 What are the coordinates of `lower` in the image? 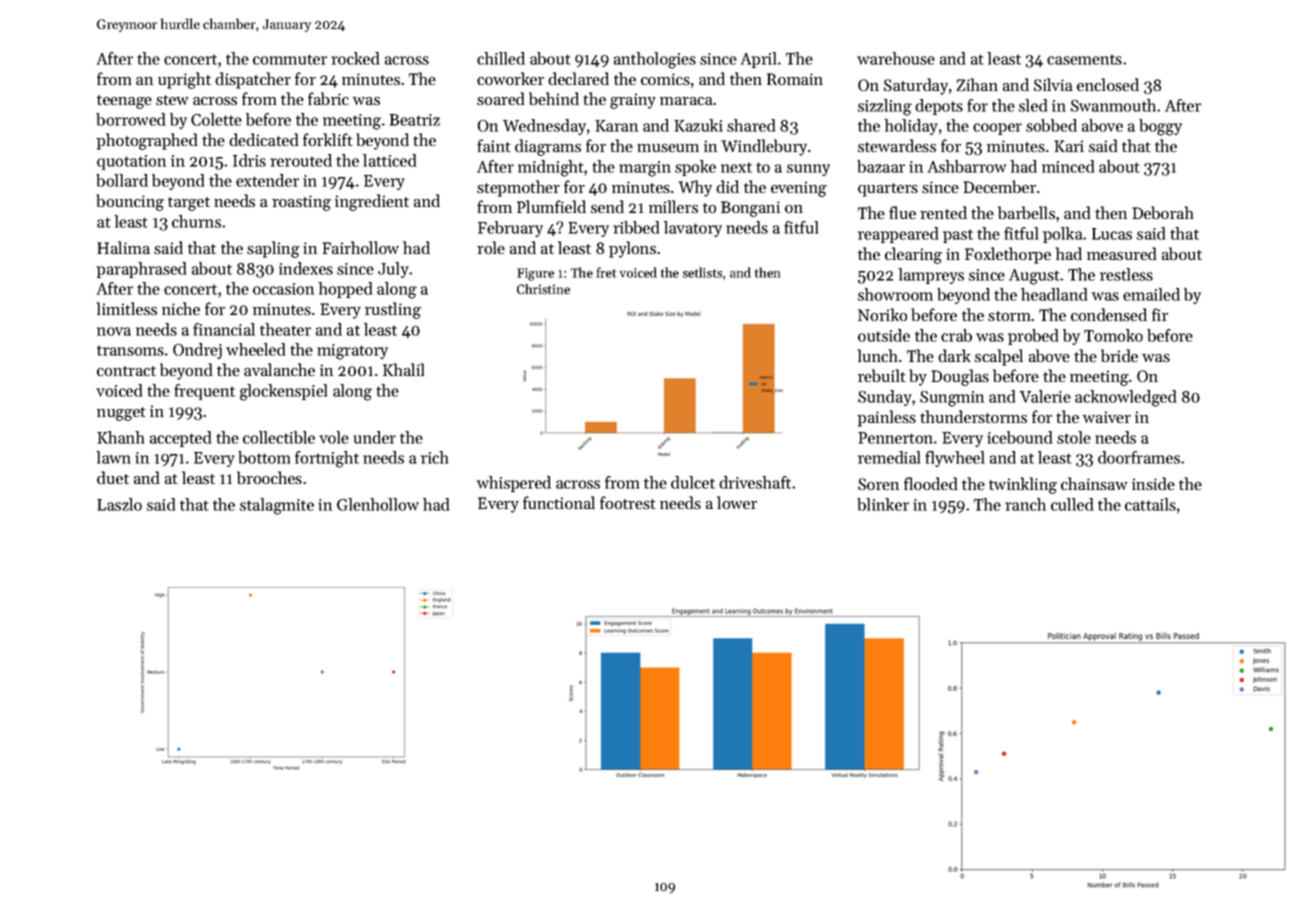 It's located at (737, 502).
